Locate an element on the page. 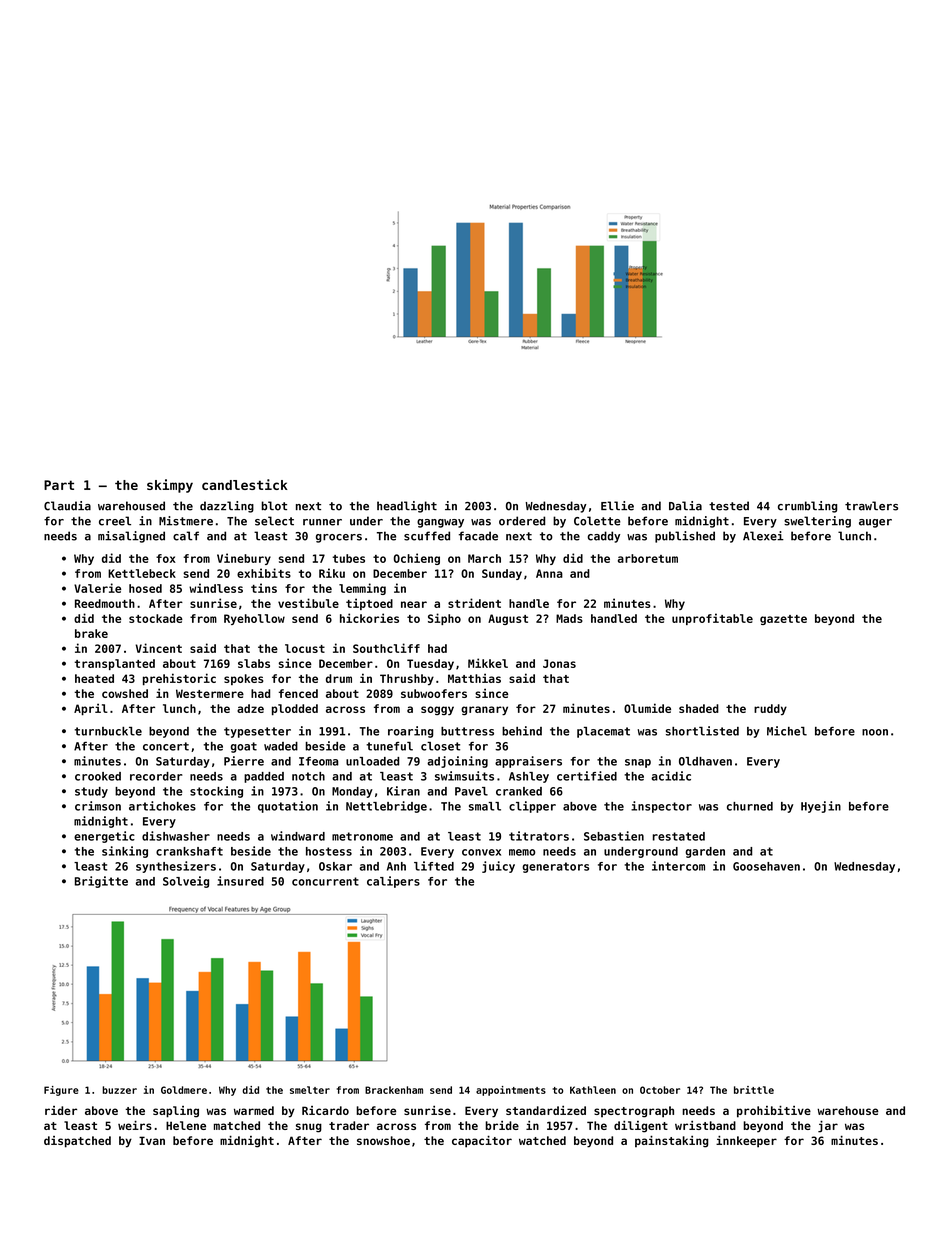 The width and height of the document is (952, 1233). lemming is located at coordinates (362, 589).
